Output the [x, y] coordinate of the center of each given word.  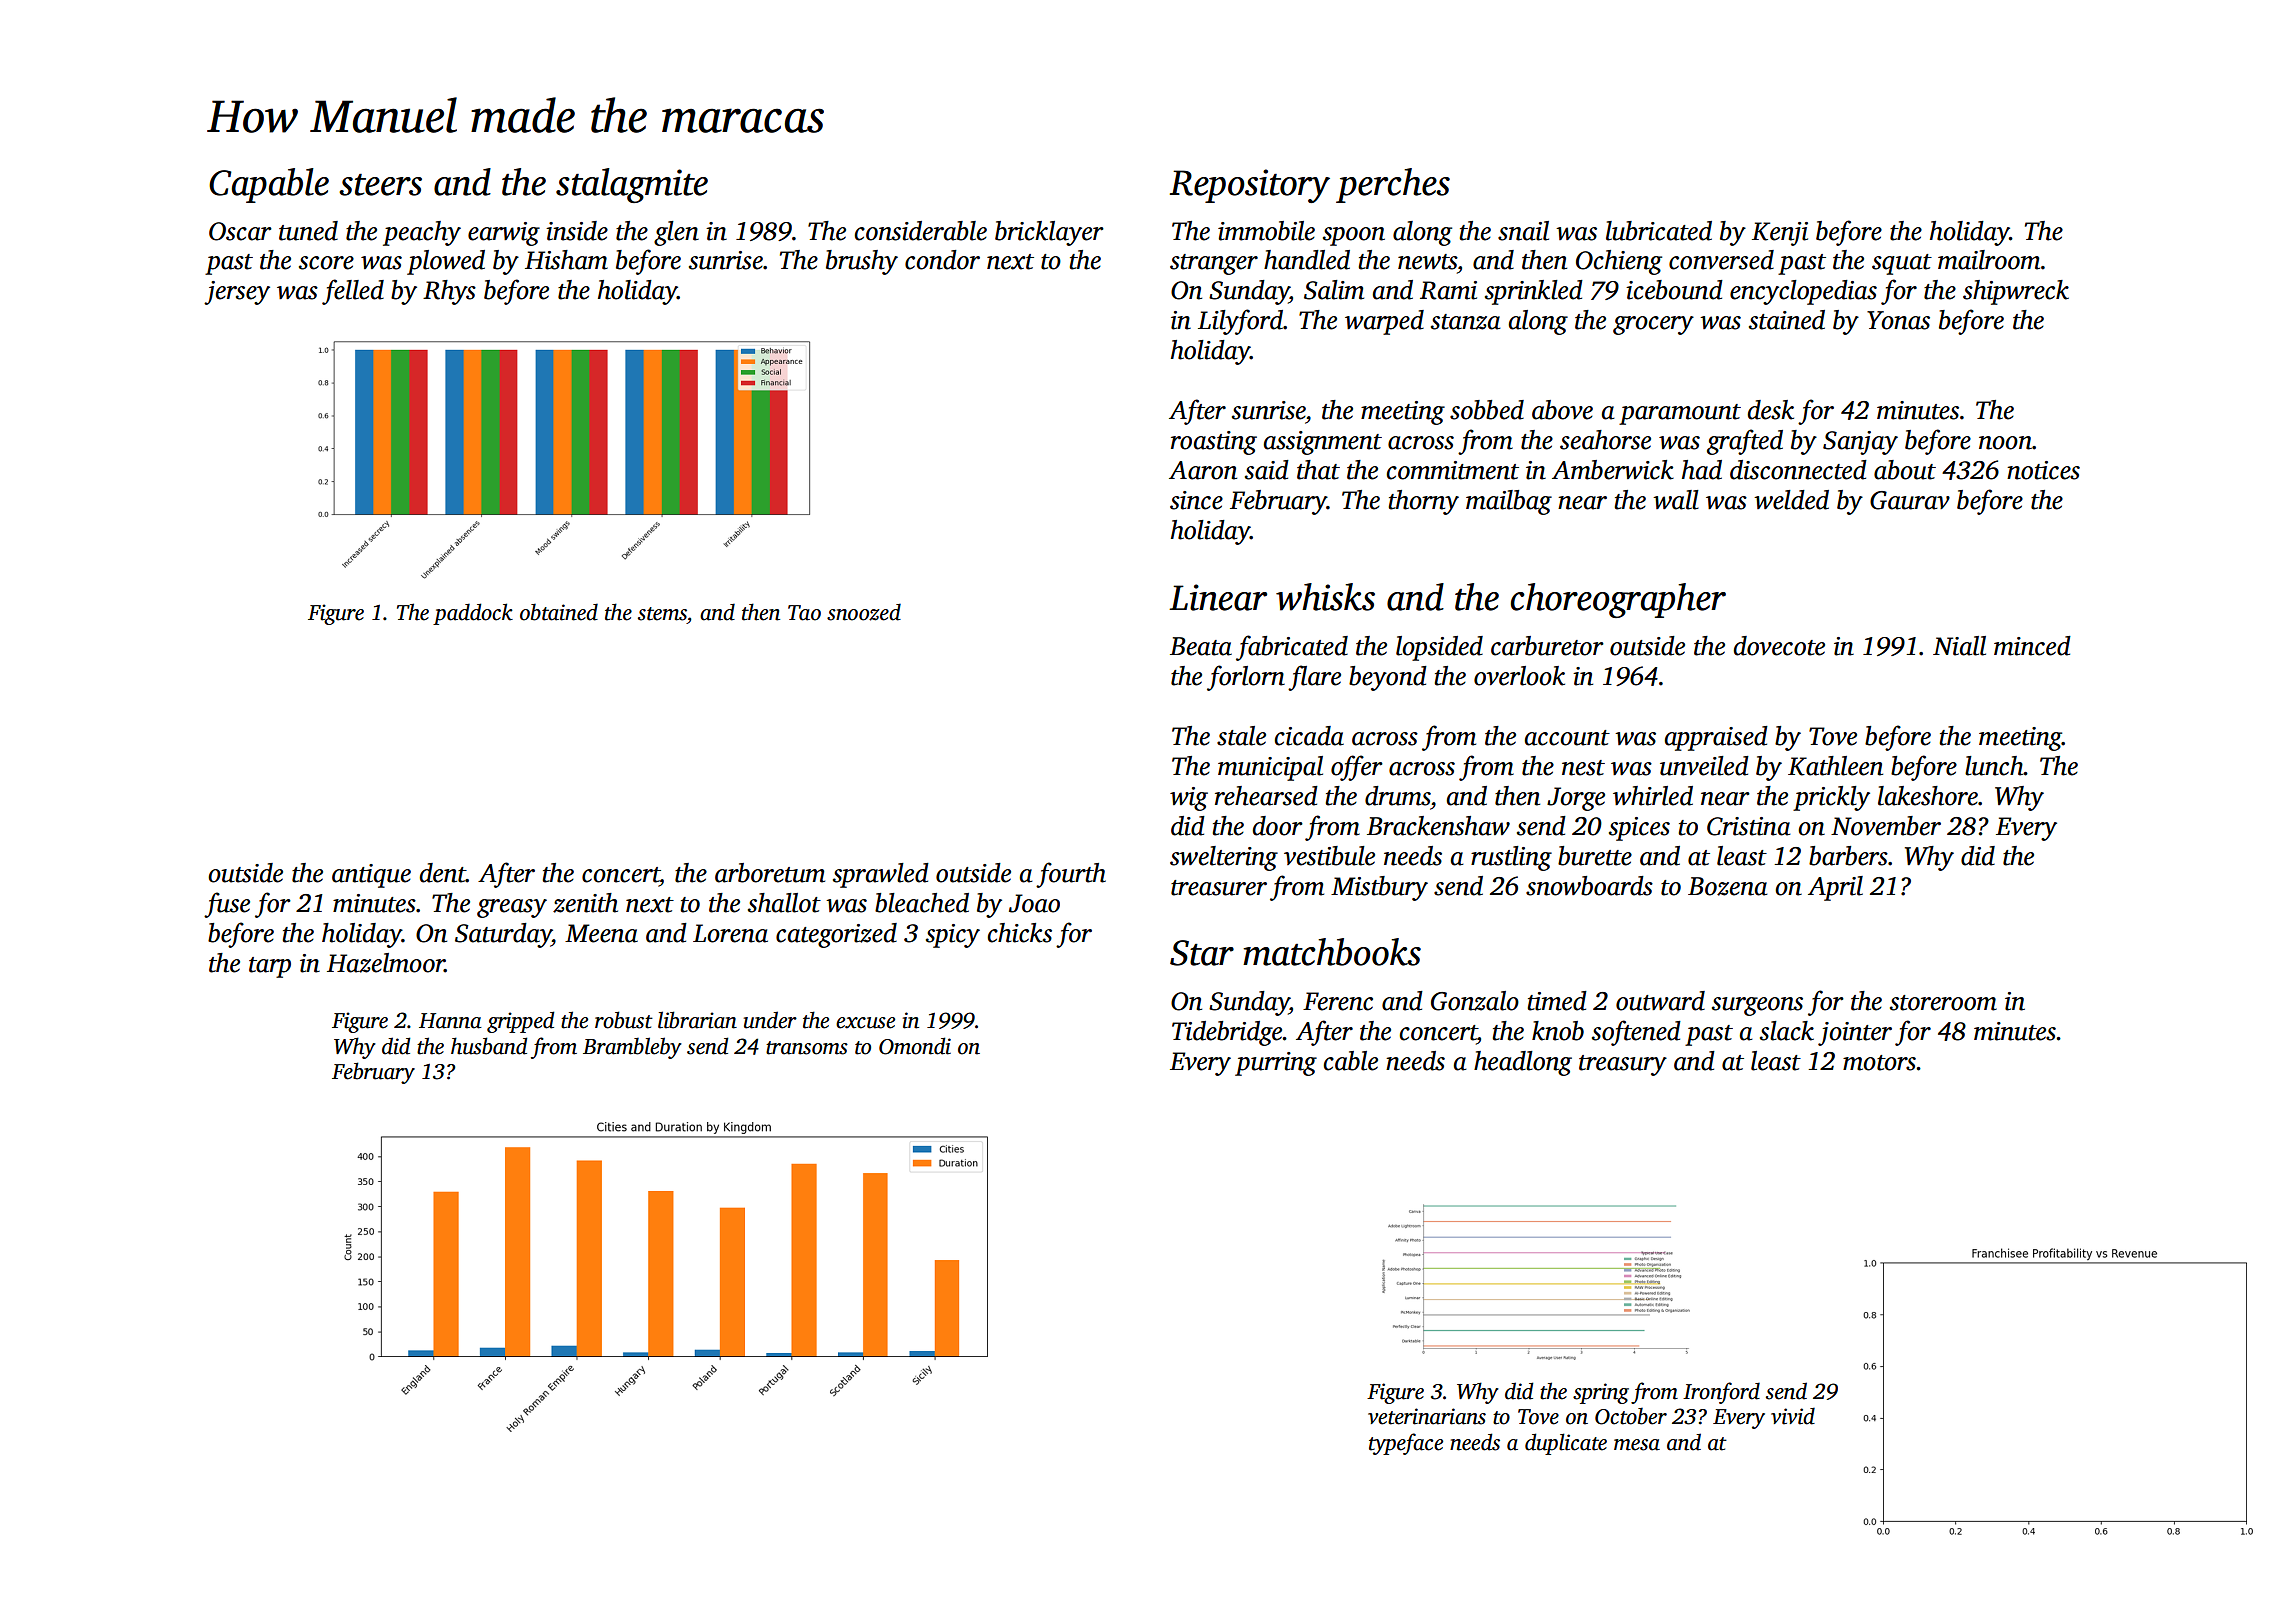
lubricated [1659, 231]
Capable [269, 185]
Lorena [730, 933]
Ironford [1721, 1393]
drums [1397, 796]
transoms [807, 1048]
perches [1393, 185]
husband [489, 1046]
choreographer [1618, 600]
